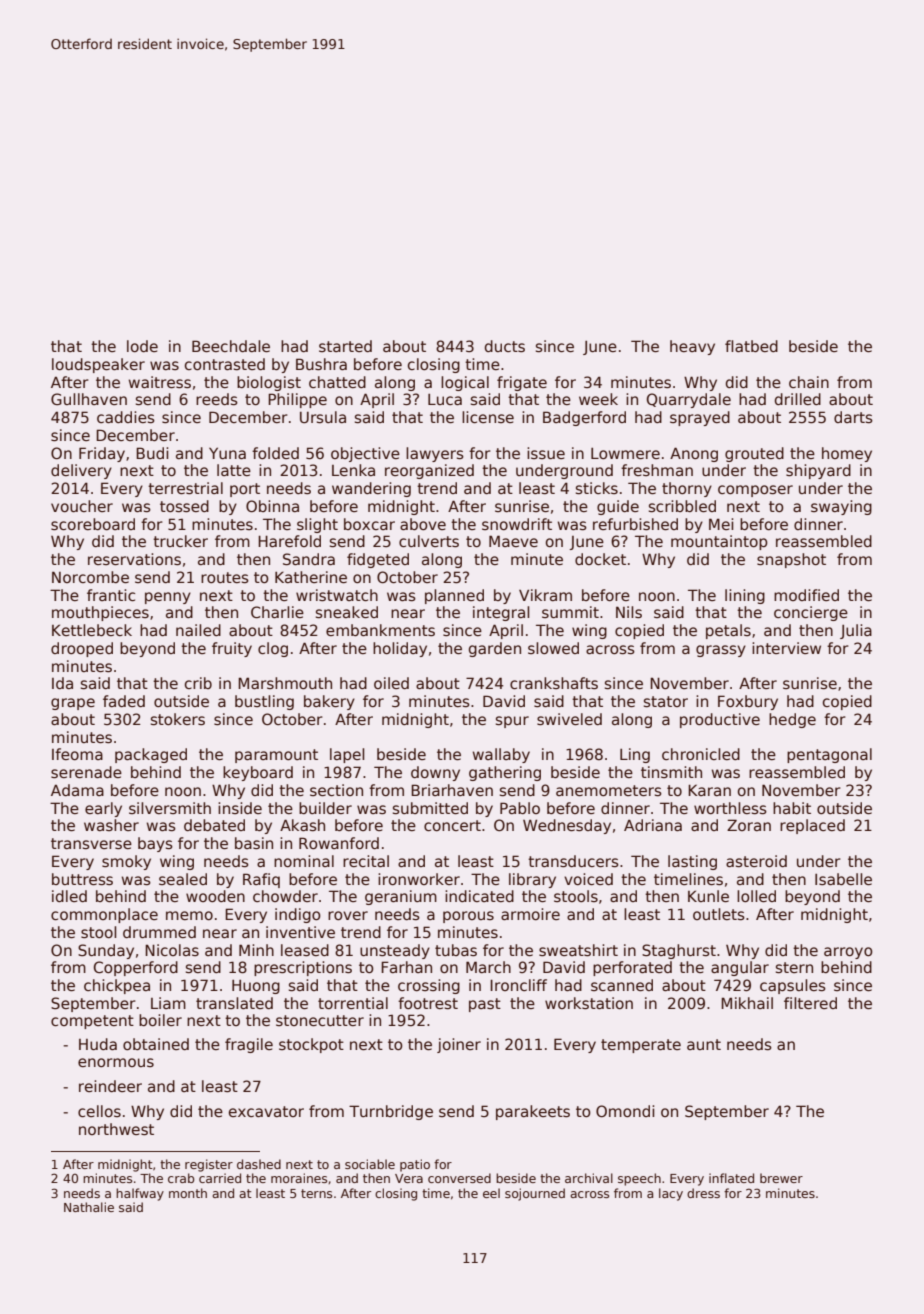 This page has height=1314, width=924. I want to click on stockpot, so click(311, 1045).
